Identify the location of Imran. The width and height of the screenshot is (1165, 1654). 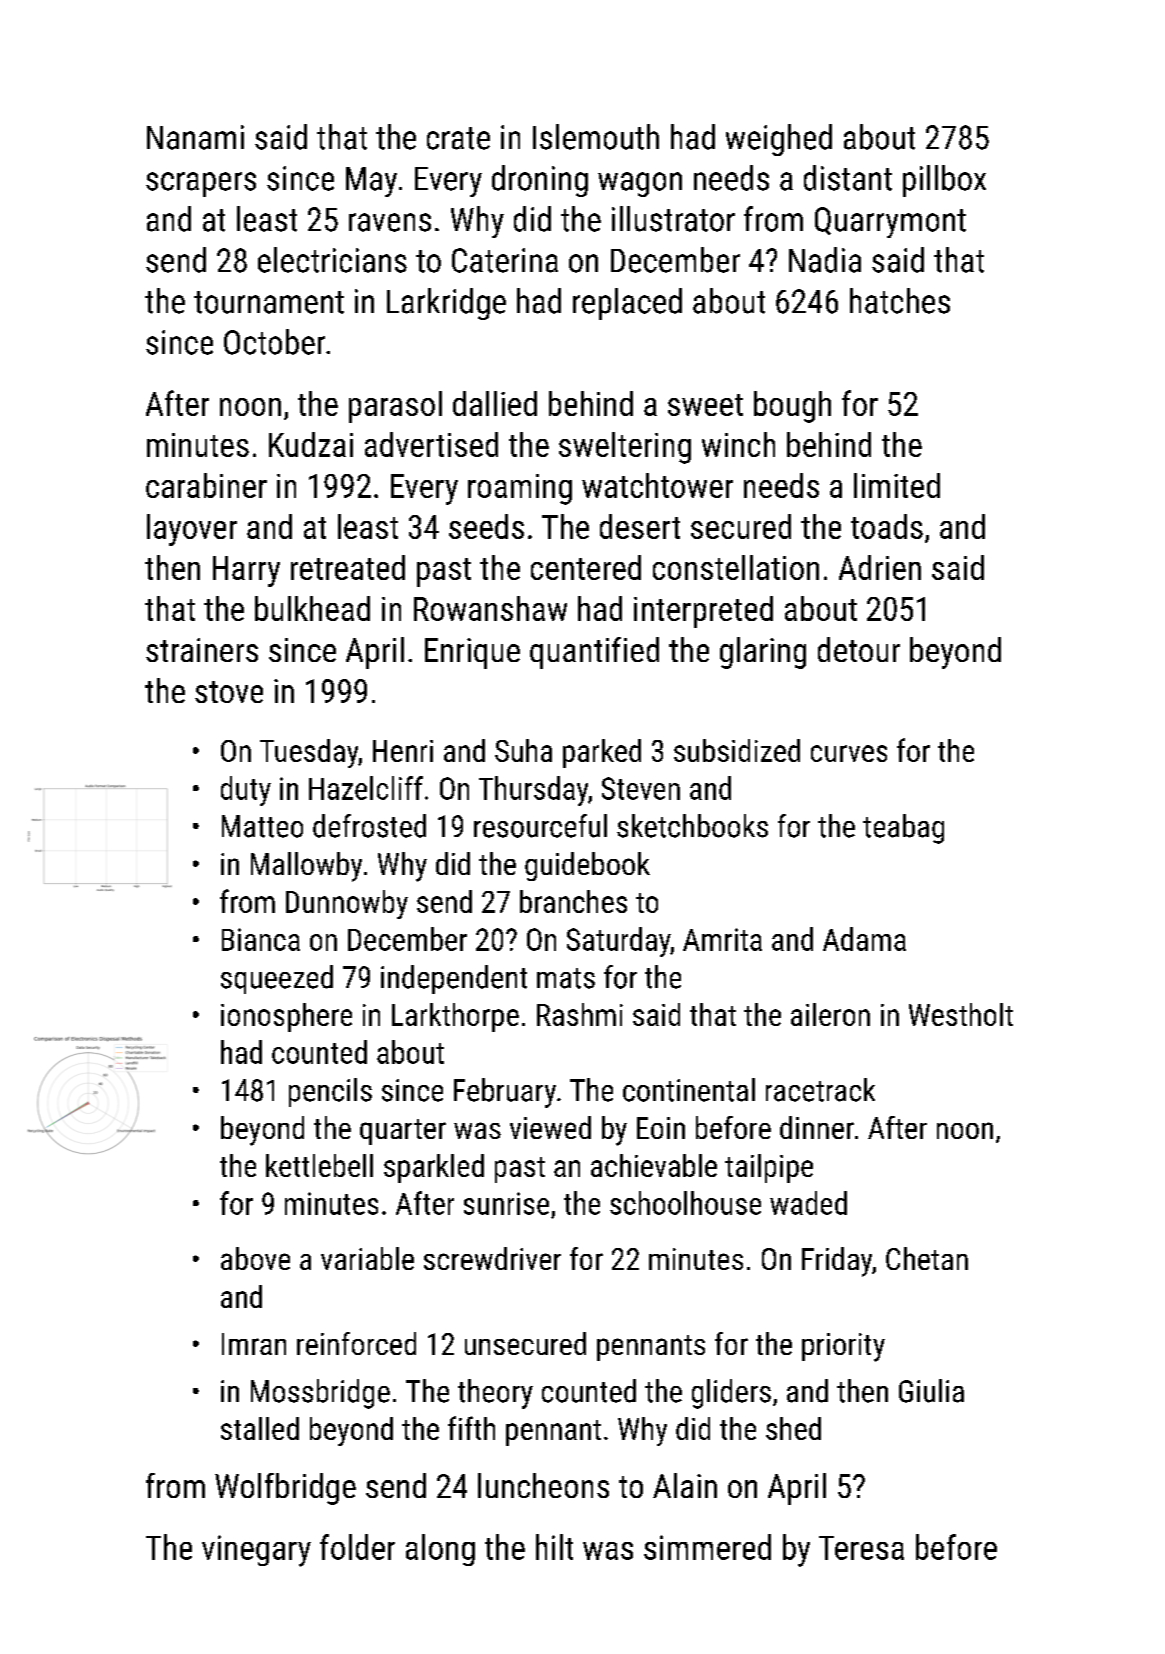
(254, 1344).
